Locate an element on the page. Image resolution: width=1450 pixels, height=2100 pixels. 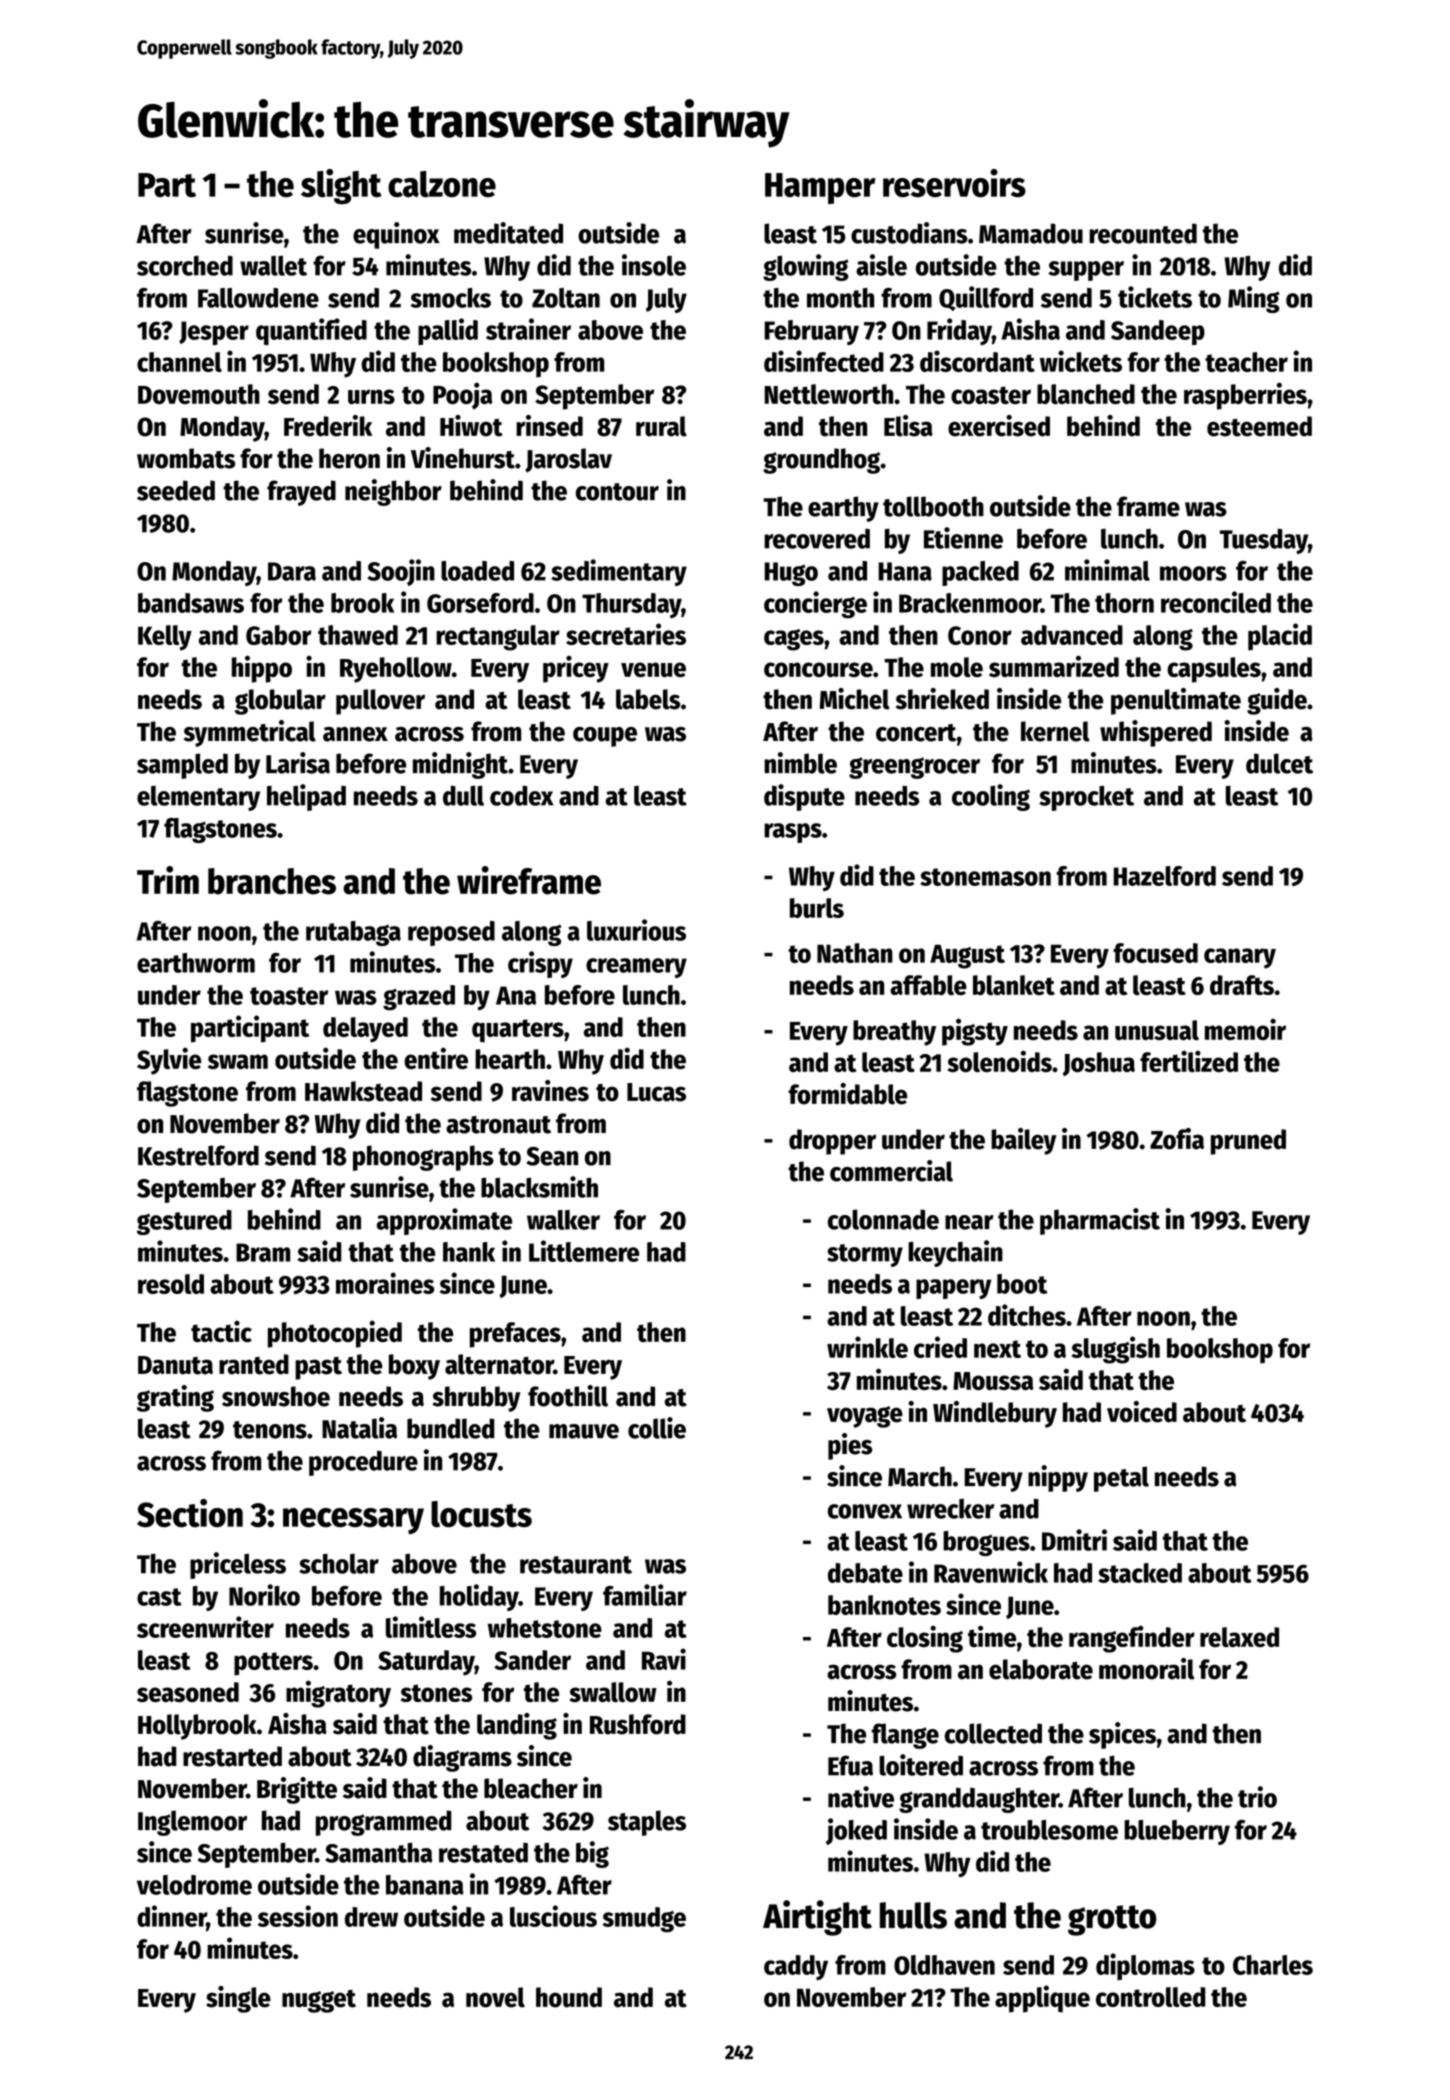
trio is located at coordinates (1257, 1797).
